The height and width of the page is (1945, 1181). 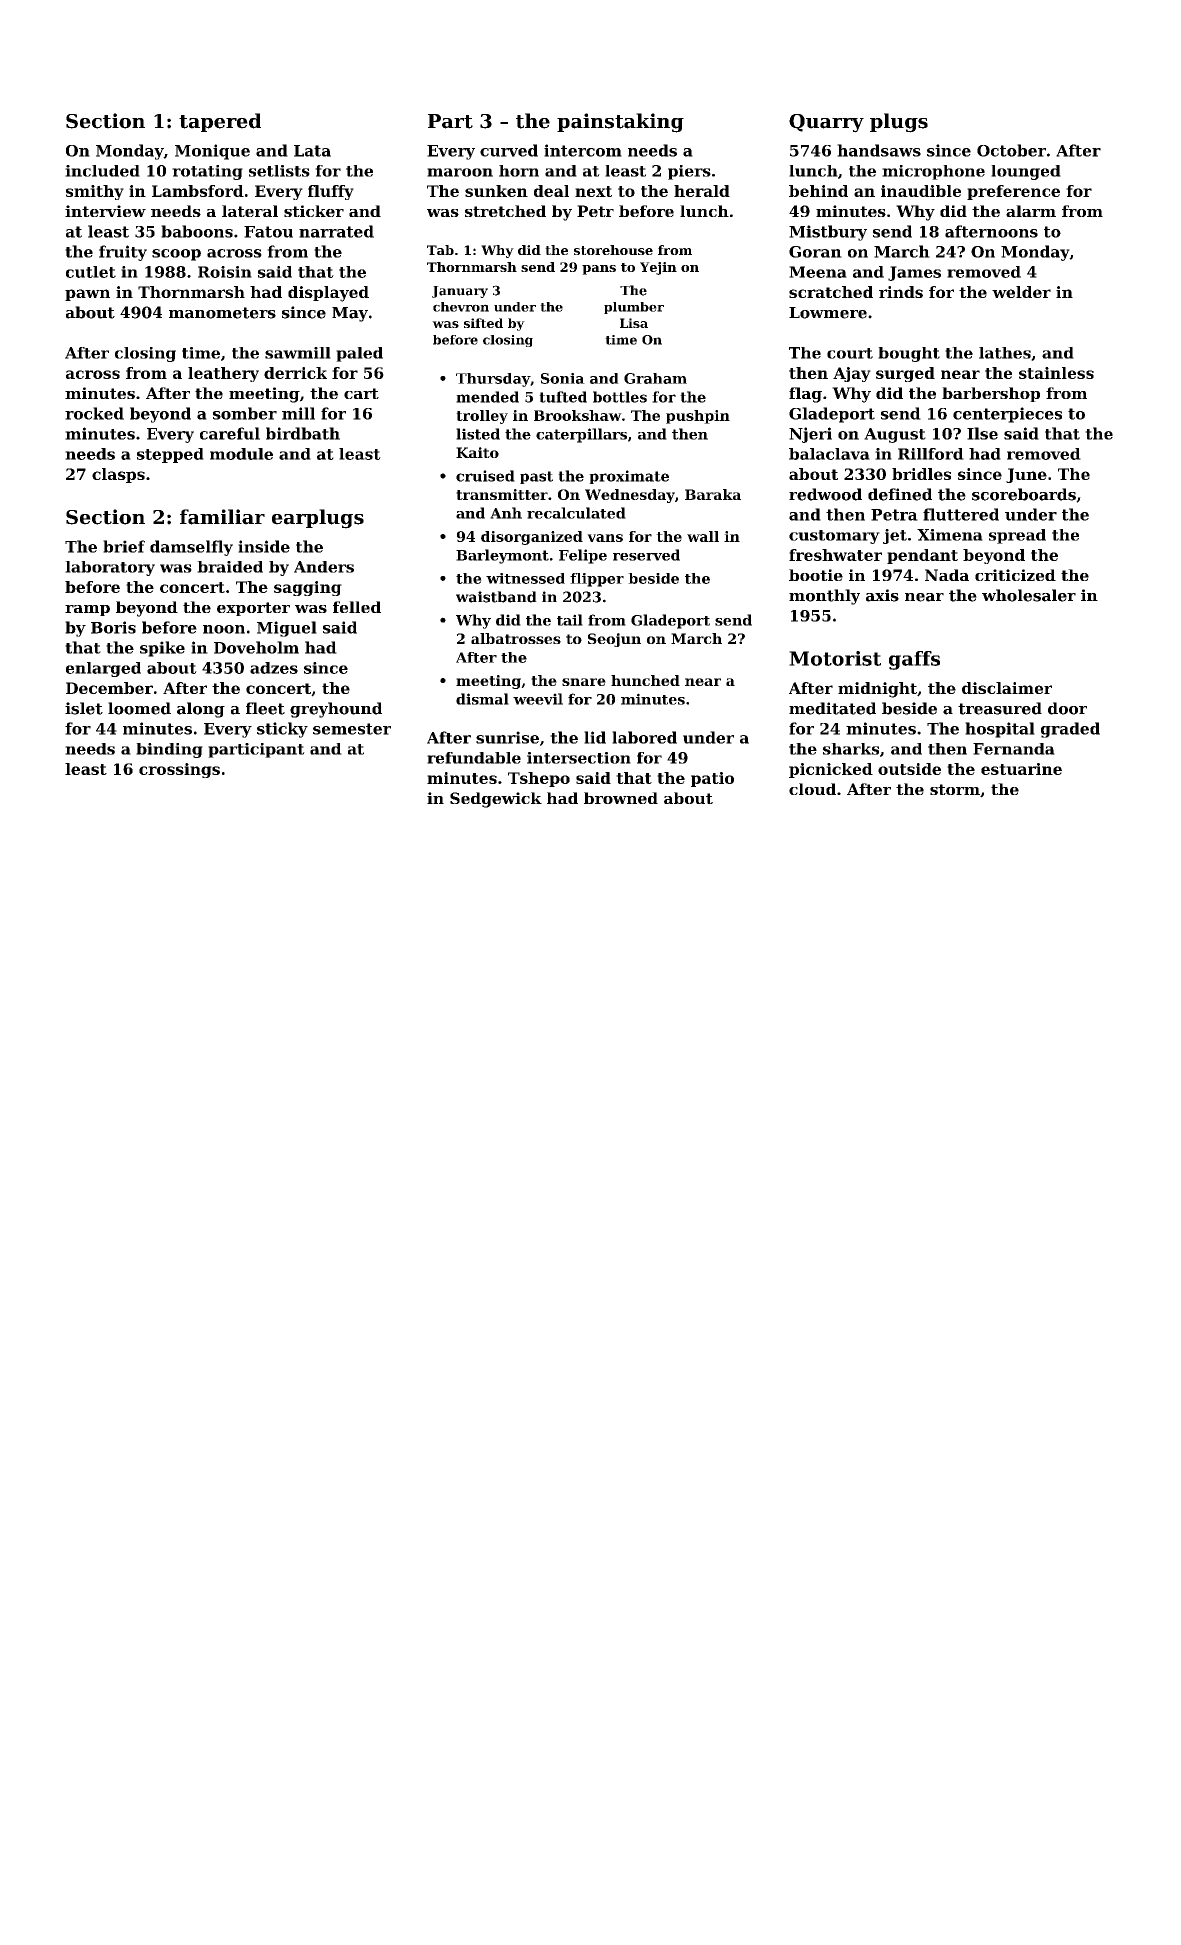 I want to click on monthly, so click(x=824, y=597).
